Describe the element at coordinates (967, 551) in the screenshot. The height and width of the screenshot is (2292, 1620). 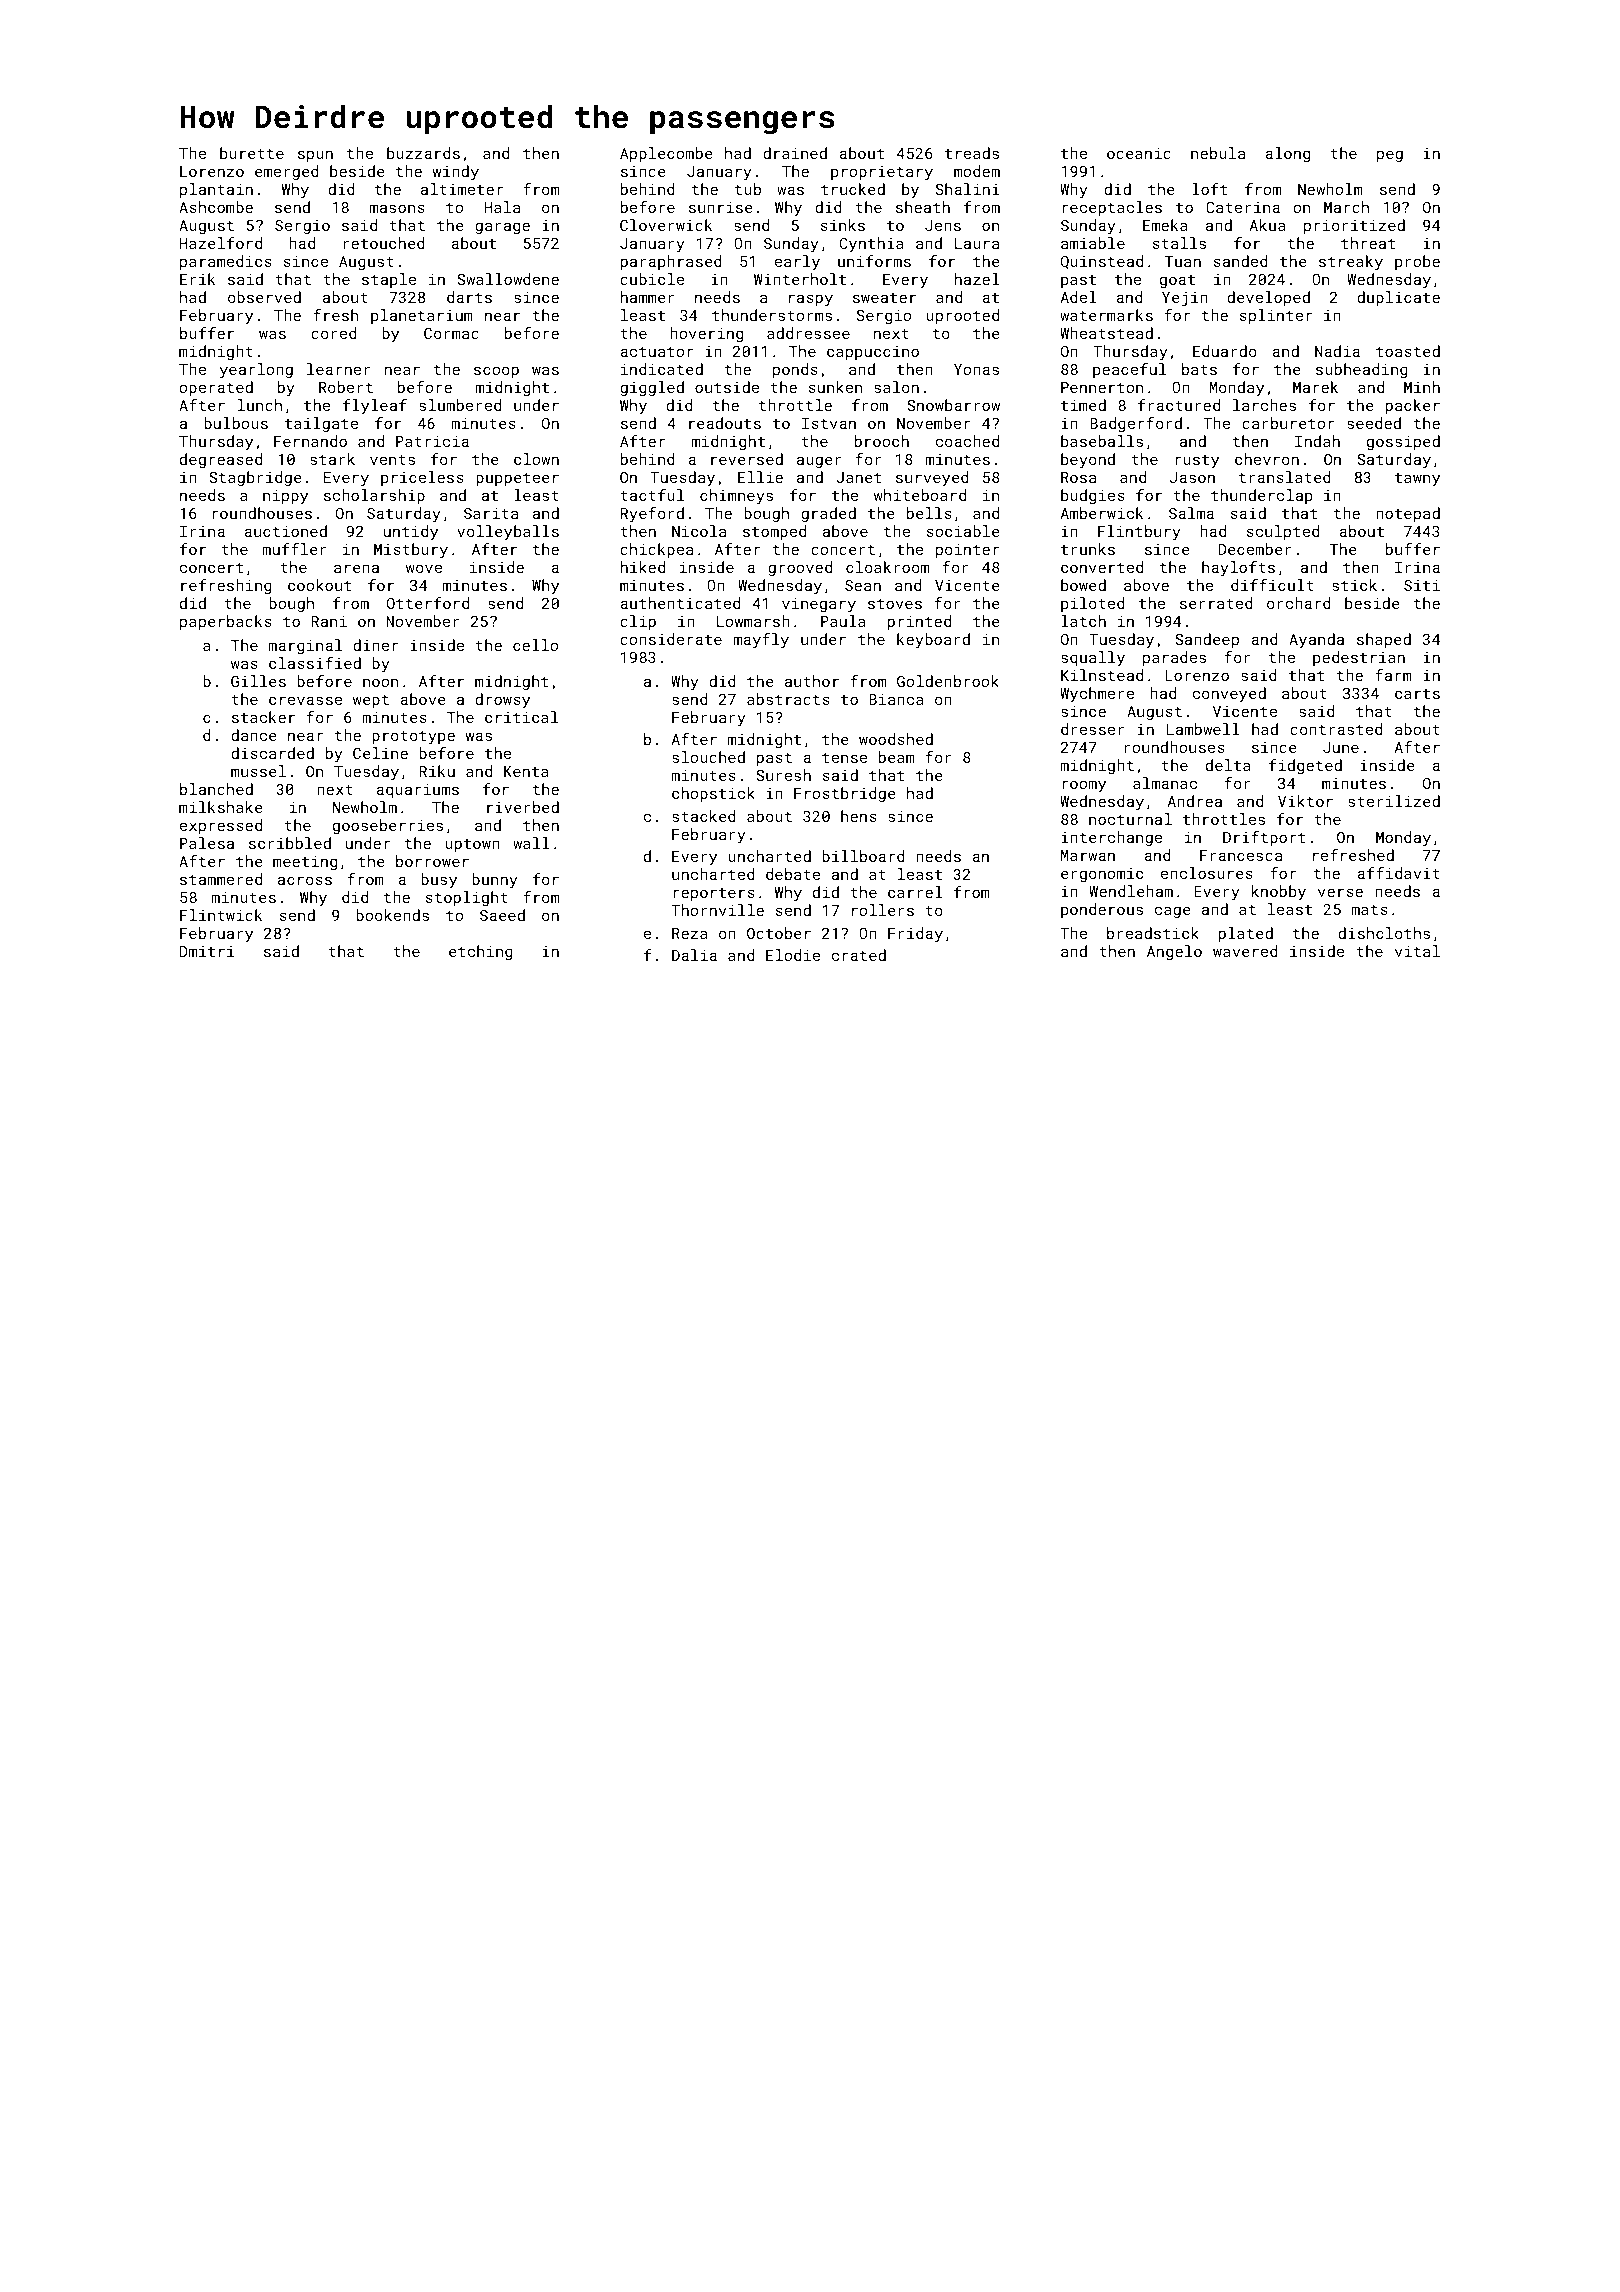
I see `pointer` at that location.
